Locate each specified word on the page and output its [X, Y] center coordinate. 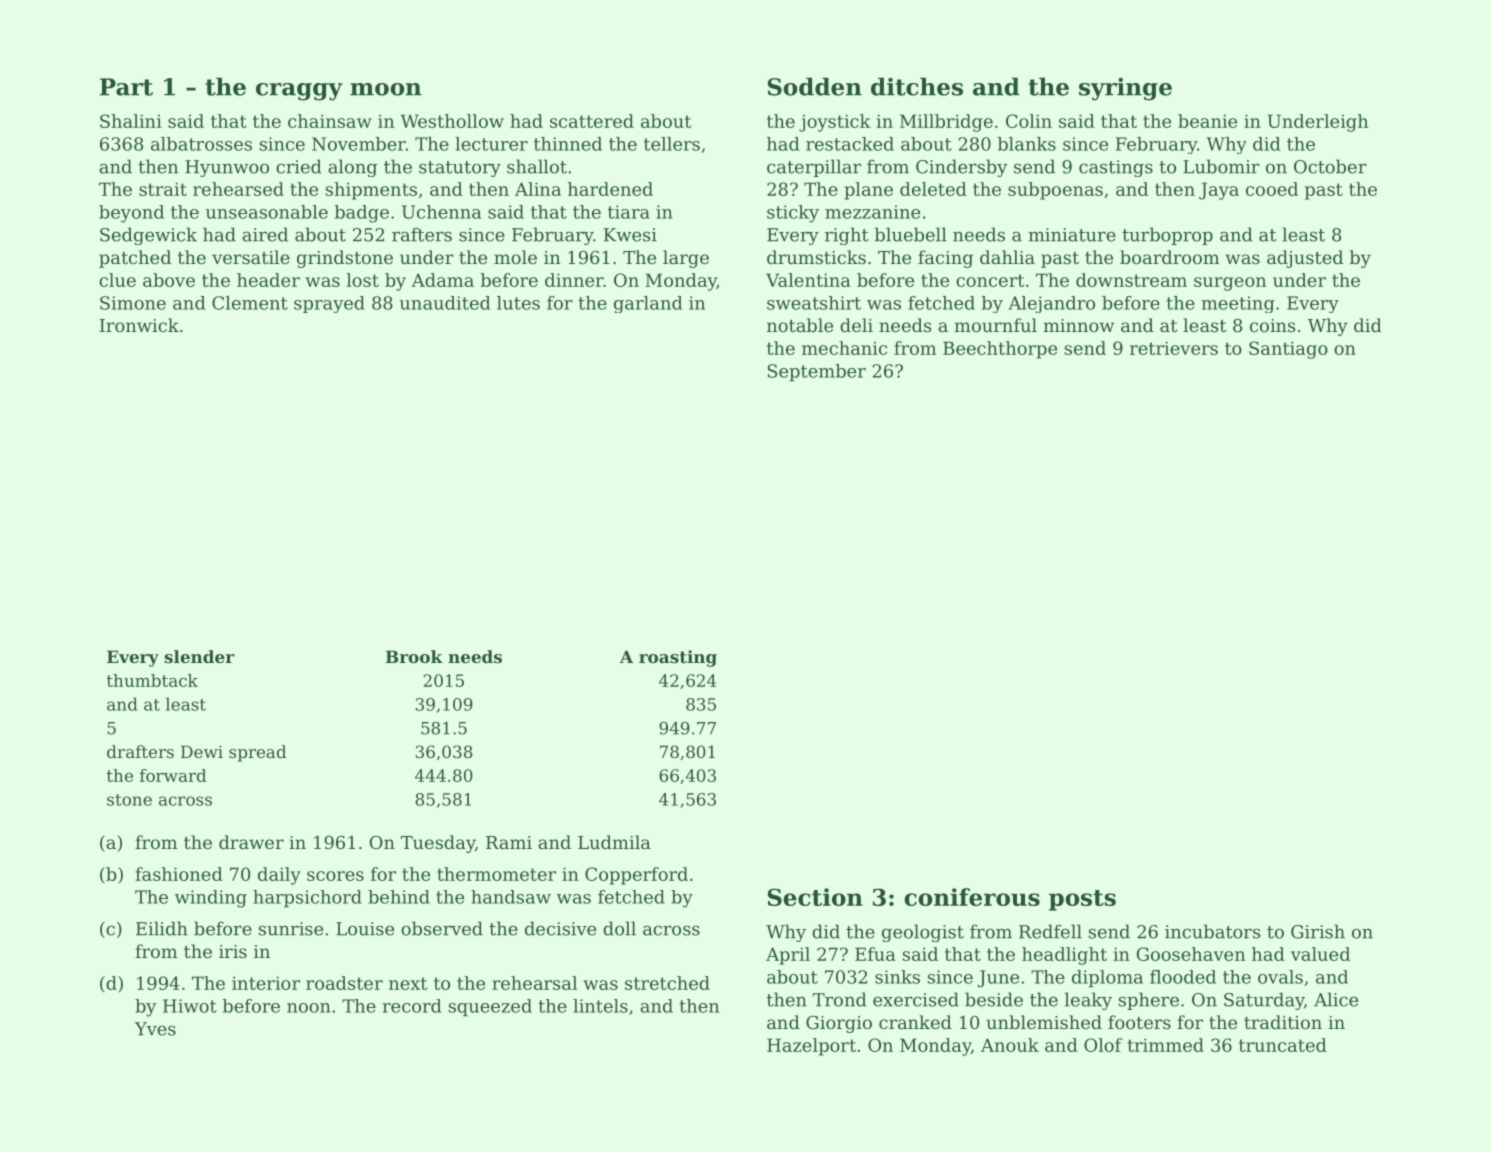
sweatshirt [814, 303]
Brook [414, 656]
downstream [1131, 280]
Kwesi [630, 235]
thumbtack [152, 680]
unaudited [445, 303]
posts [1082, 900]
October [1330, 166]
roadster [344, 983]
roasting [678, 658]
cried [299, 166]
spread [257, 753]
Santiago [1288, 350]
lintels [600, 1006]
